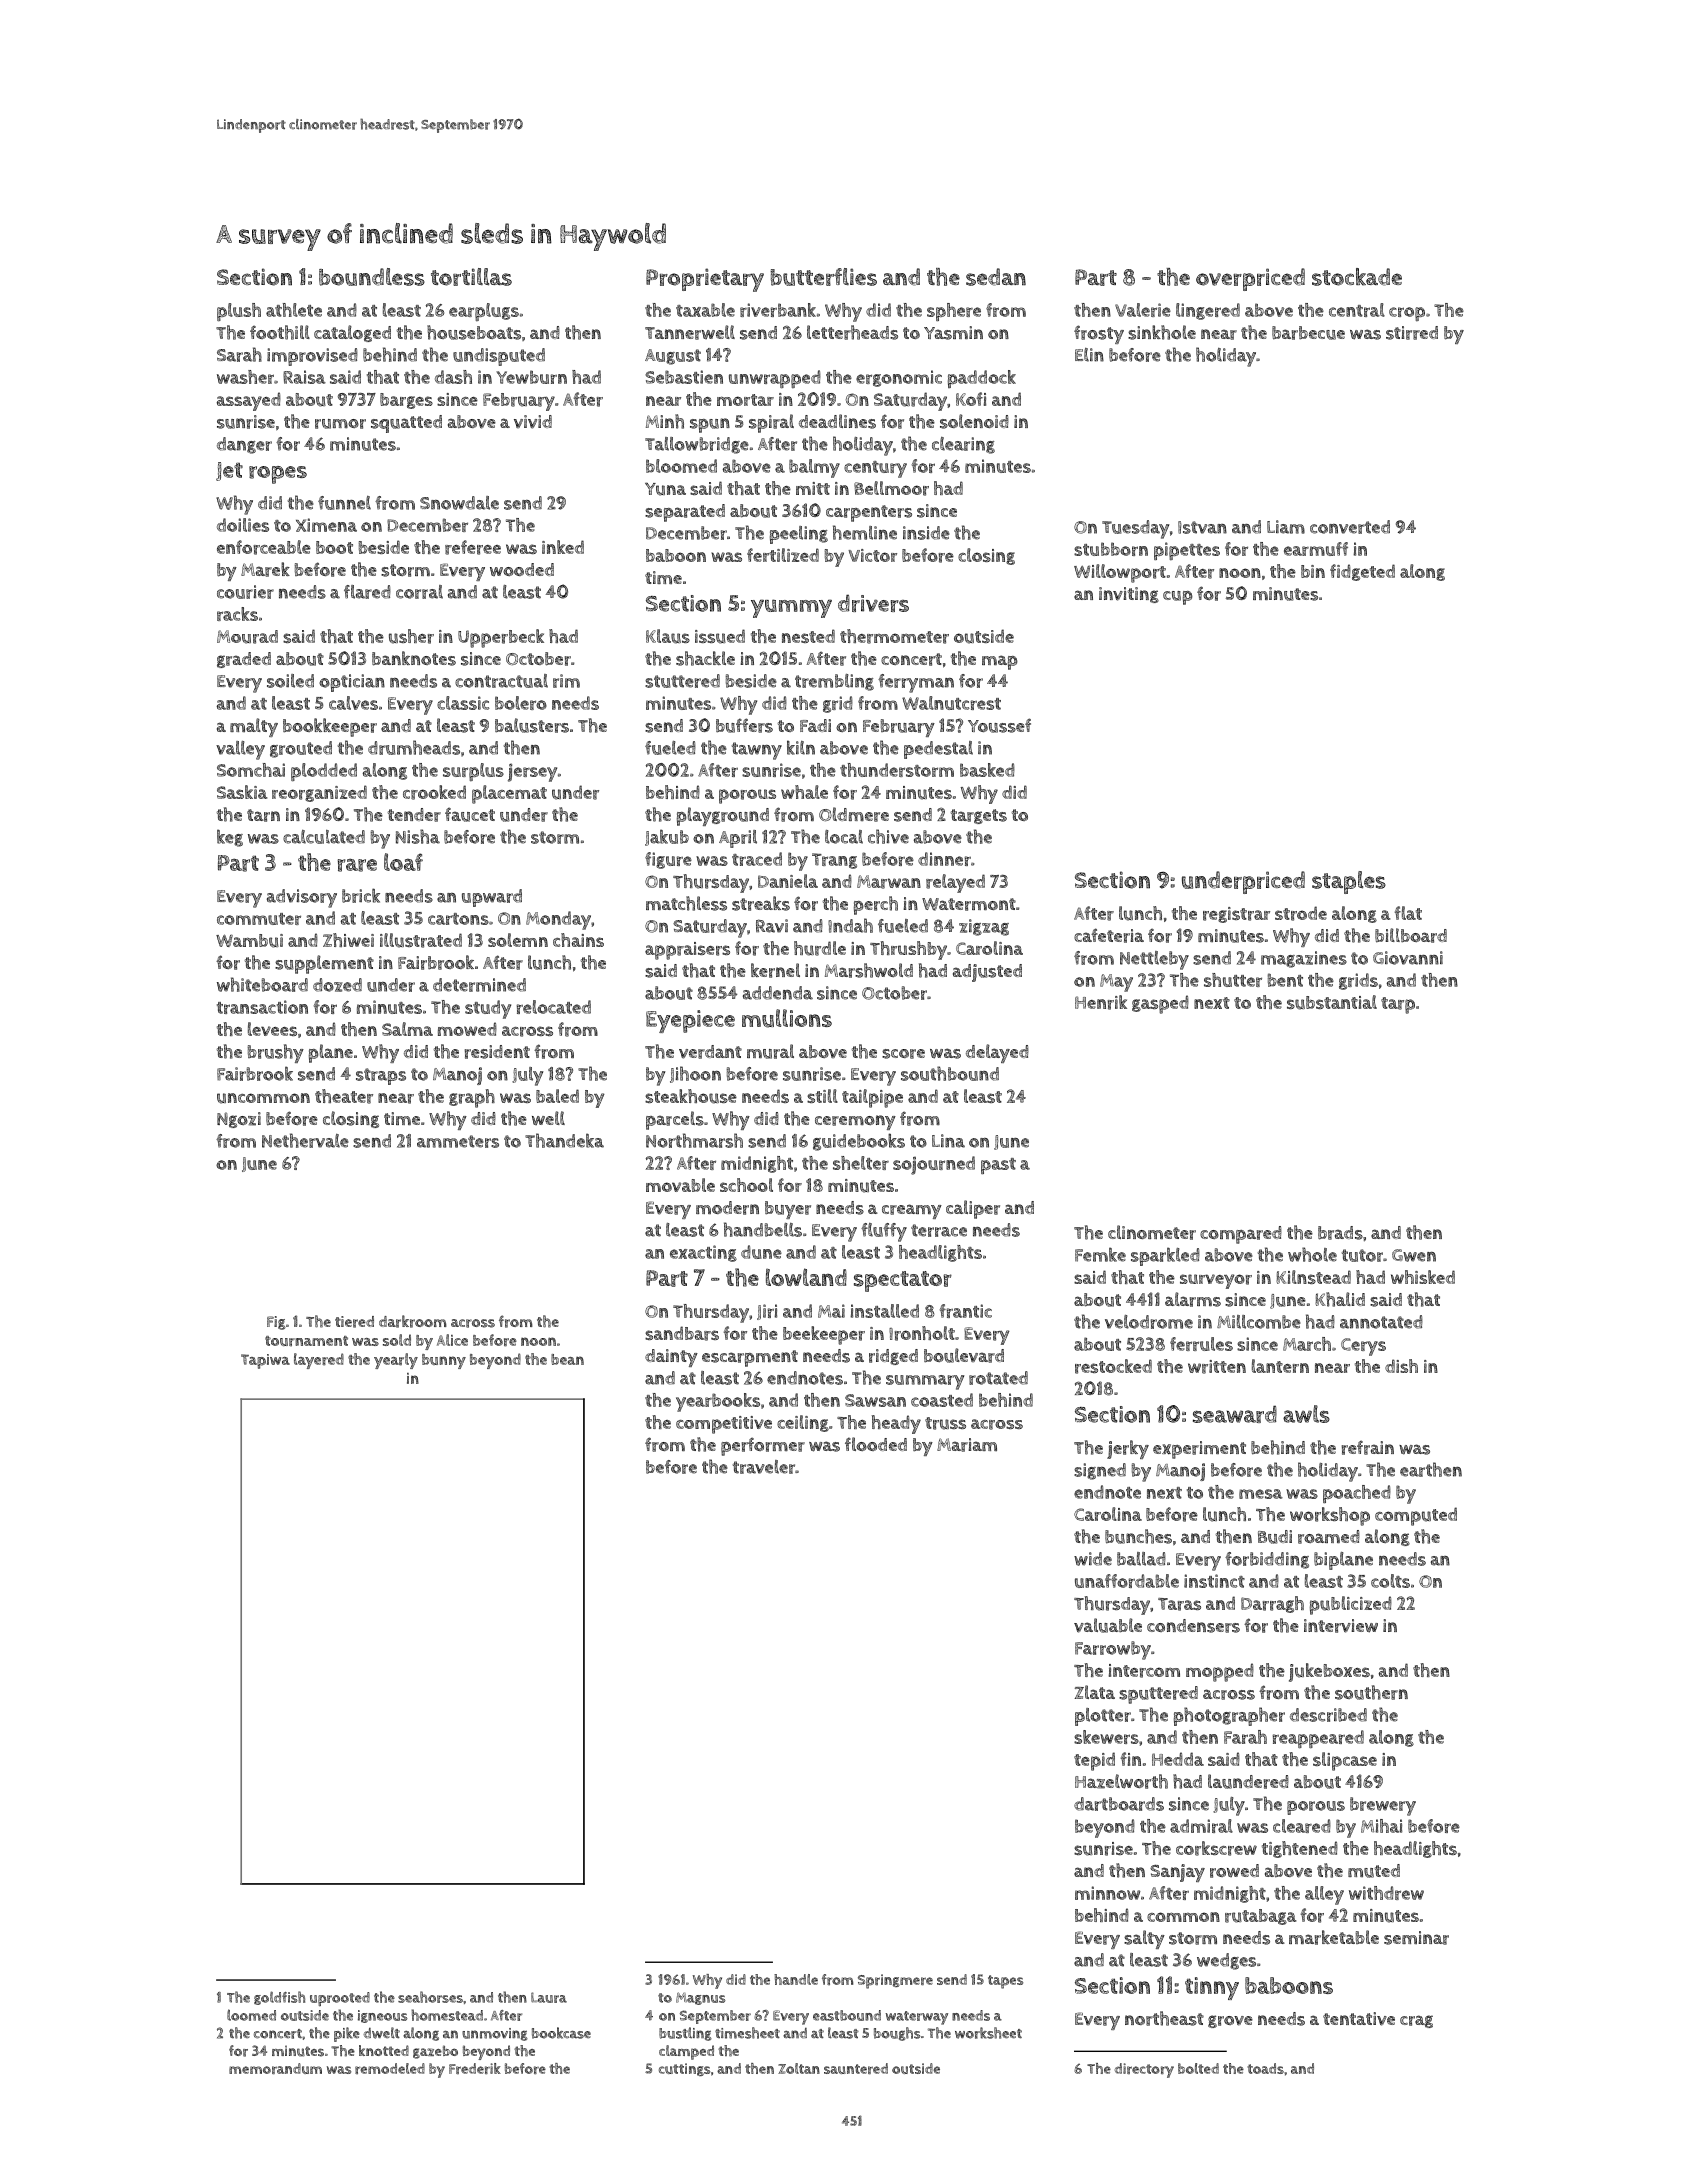 The height and width of the screenshot is (2178, 1683). I want to click on washer, so click(245, 377).
